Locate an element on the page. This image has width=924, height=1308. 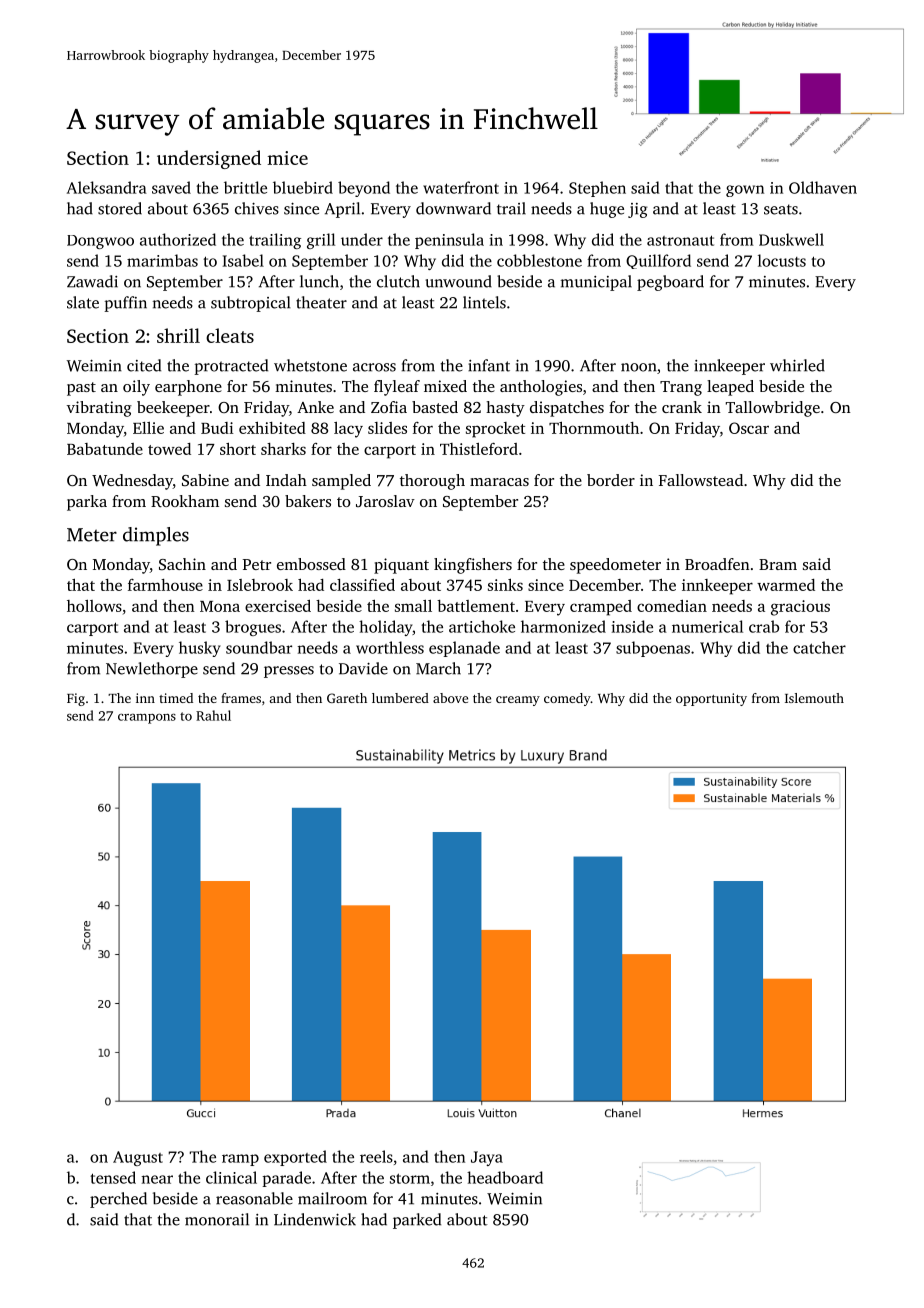
Rahul is located at coordinates (213, 715).
